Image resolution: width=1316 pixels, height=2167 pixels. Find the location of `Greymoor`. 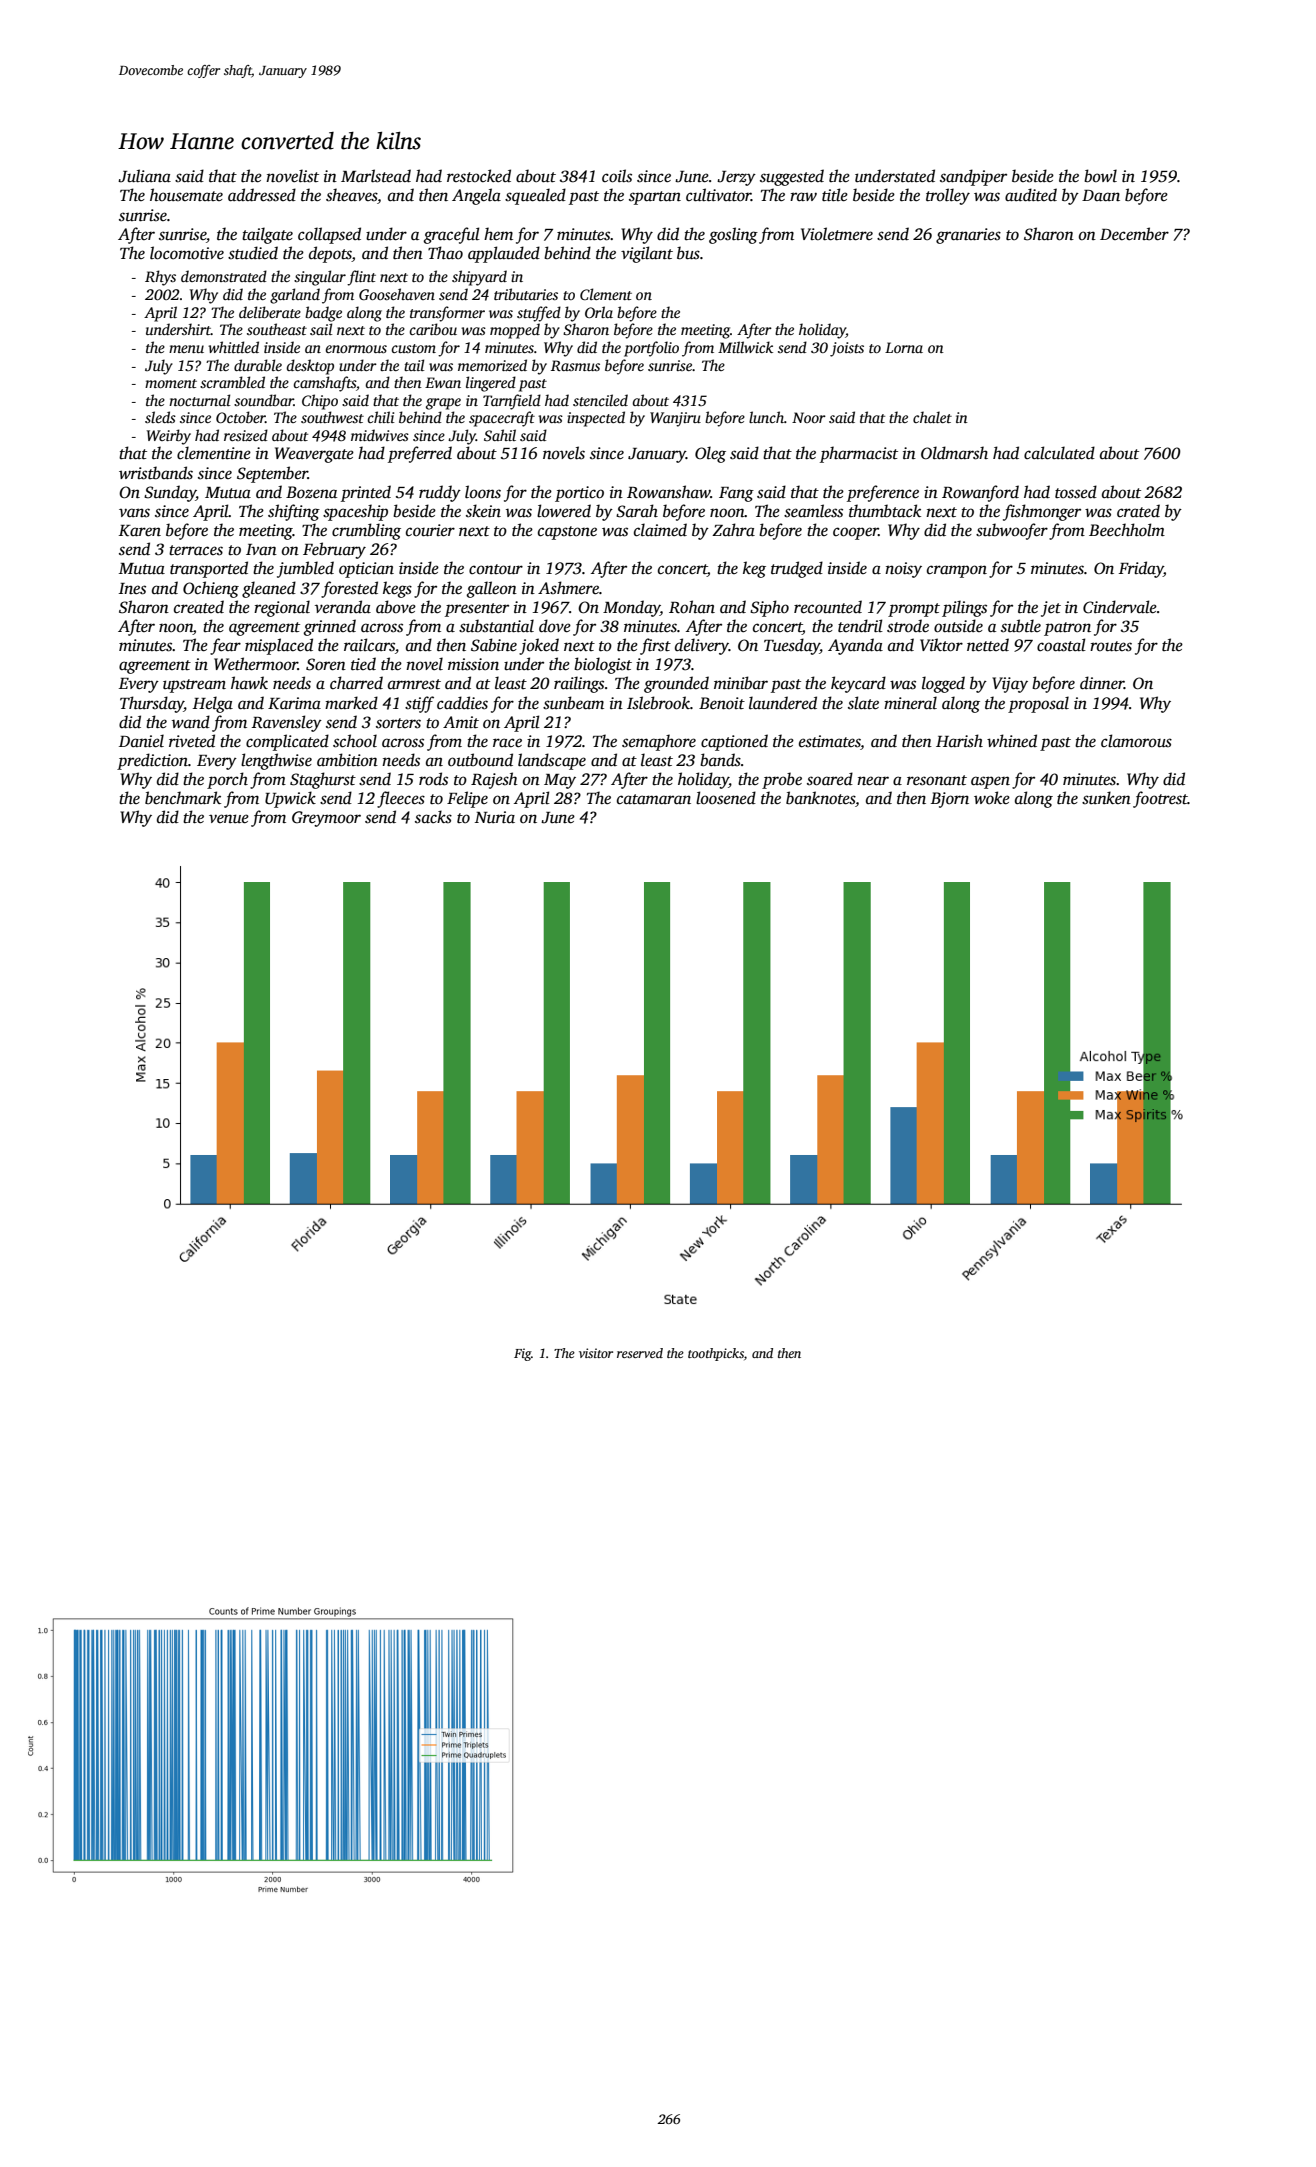

Greymoor is located at coordinates (326, 819).
